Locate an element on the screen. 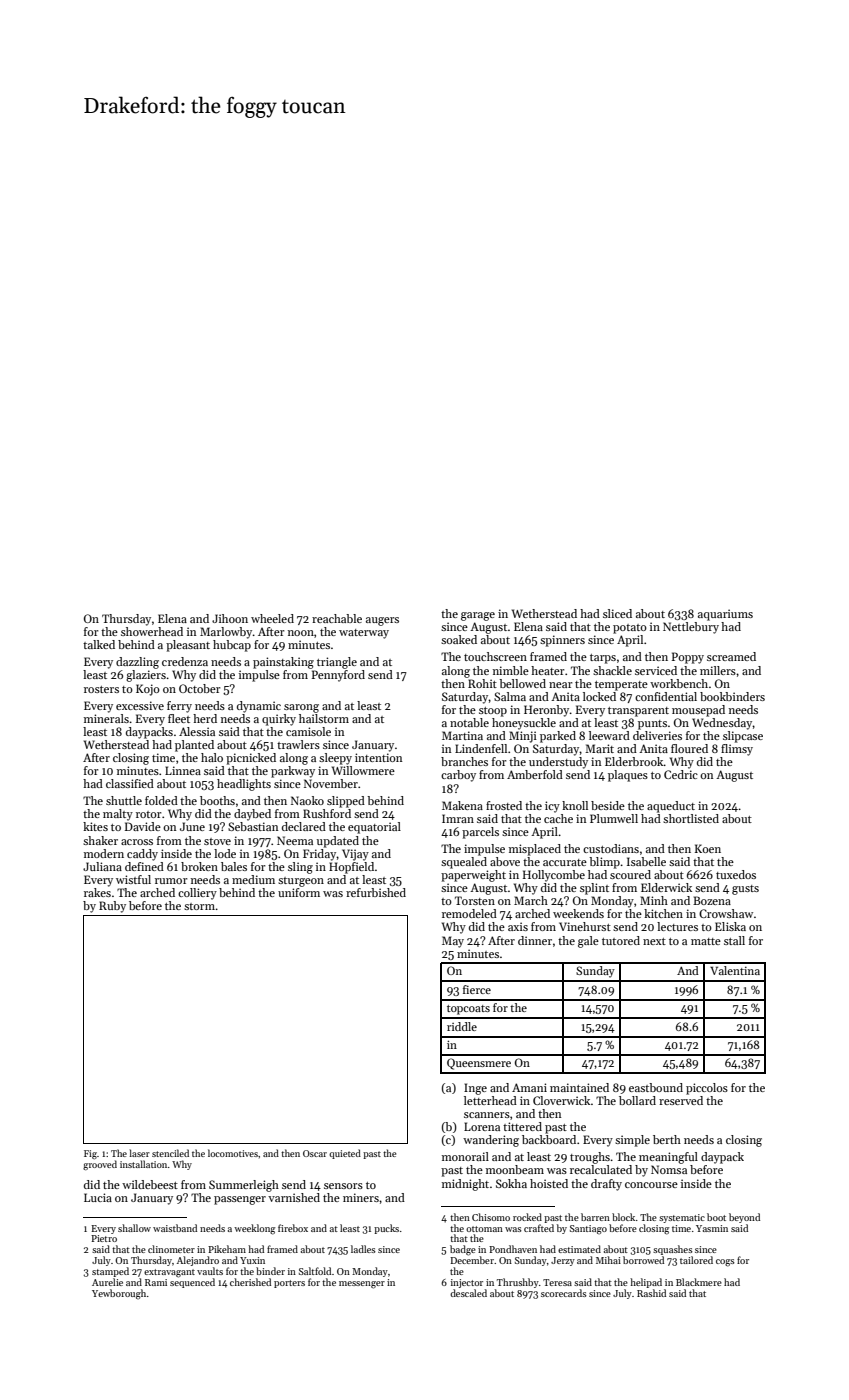 The image size is (849, 1400). descaled is located at coordinates (468, 1293).
